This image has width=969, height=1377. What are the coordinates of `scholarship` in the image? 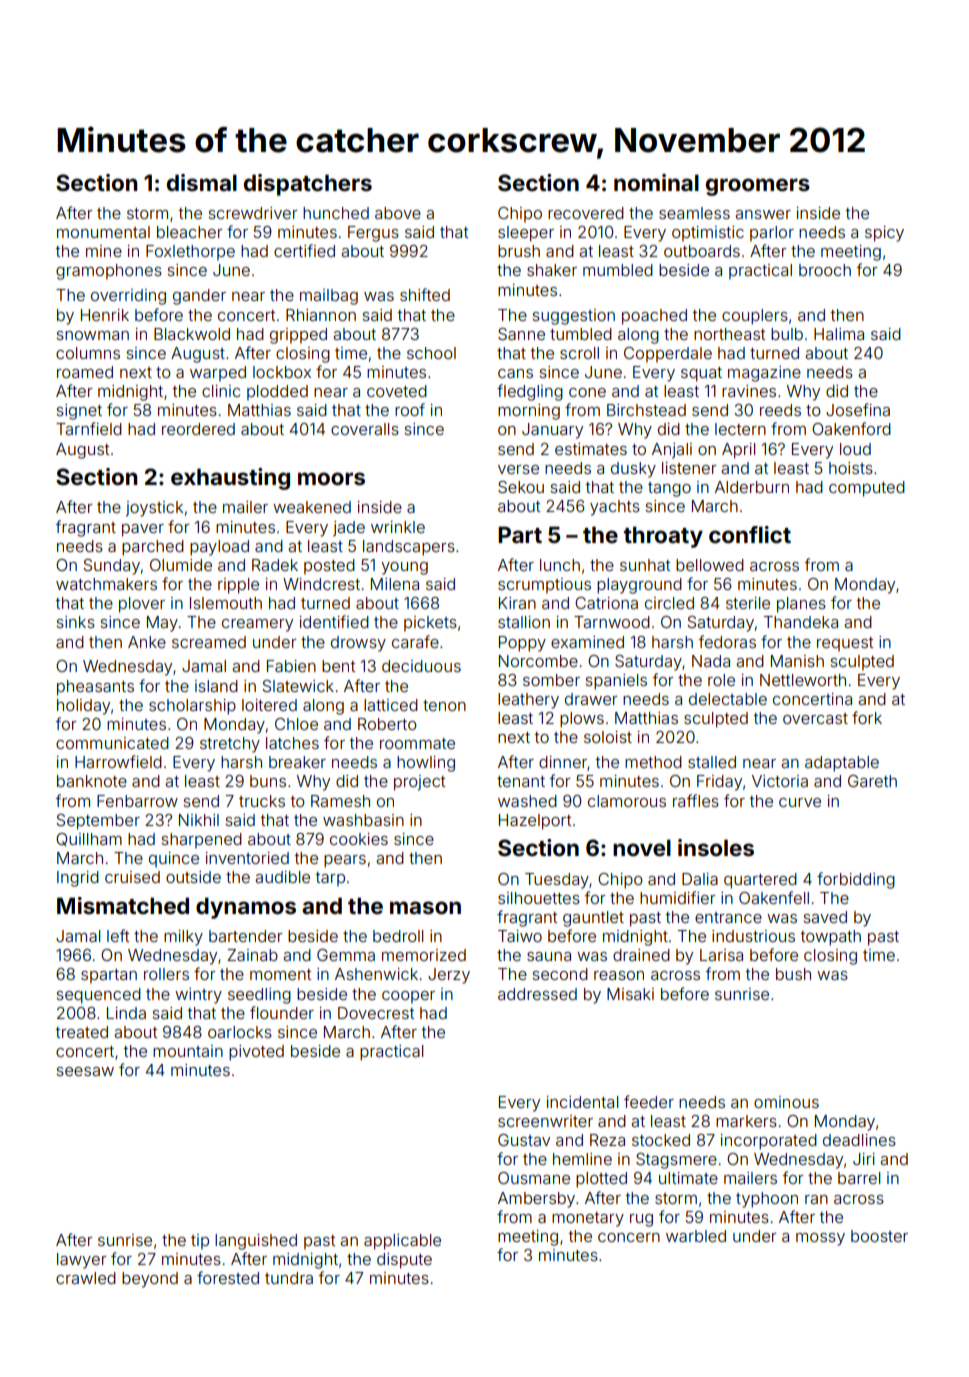 It's located at (192, 707).
